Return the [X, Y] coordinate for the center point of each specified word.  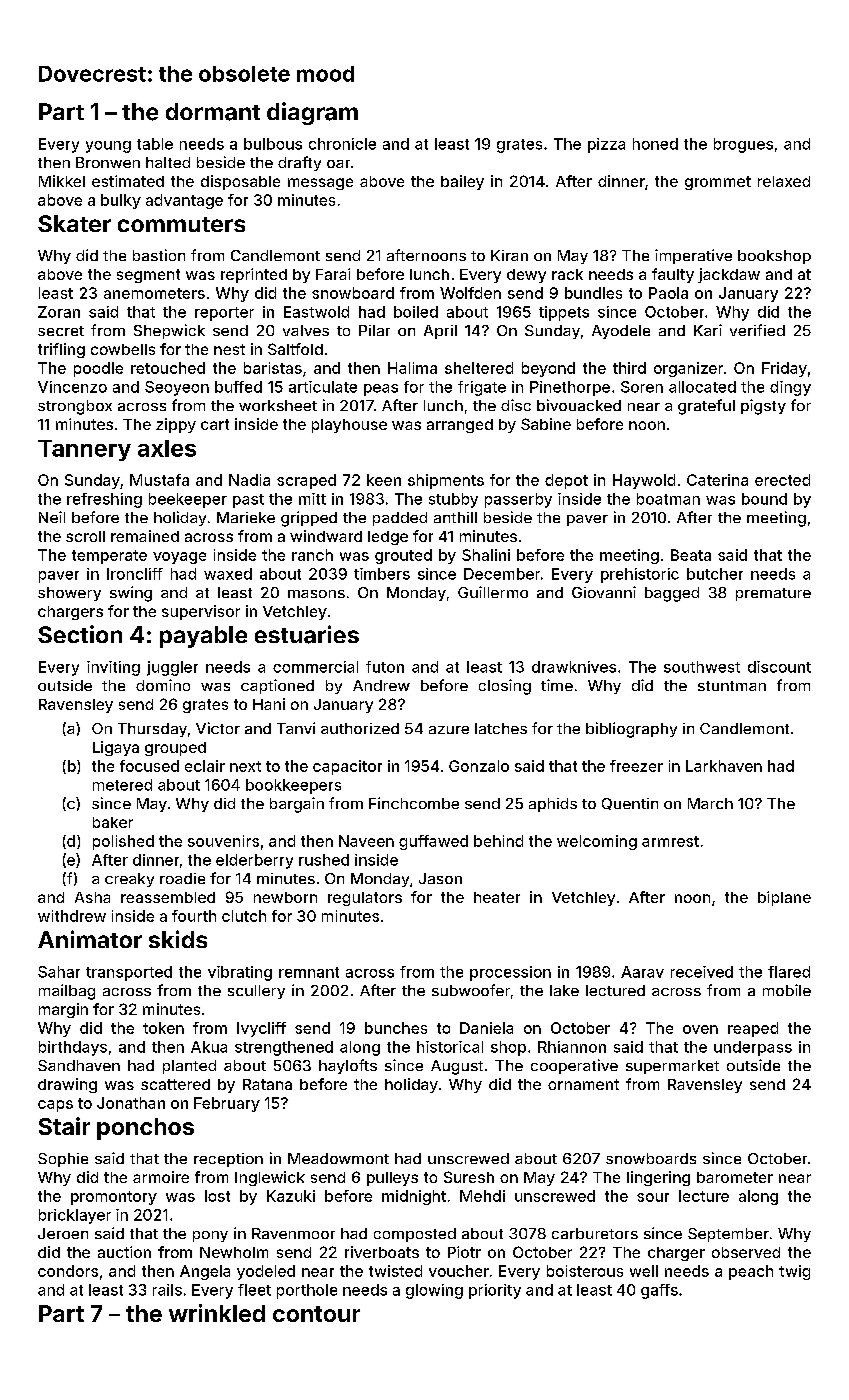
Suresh [469, 1177]
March [710, 803]
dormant [213, 112]
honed [655, 144]
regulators [365, 899]
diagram [312, 113]
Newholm [234, 1252]
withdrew [72, 916]
